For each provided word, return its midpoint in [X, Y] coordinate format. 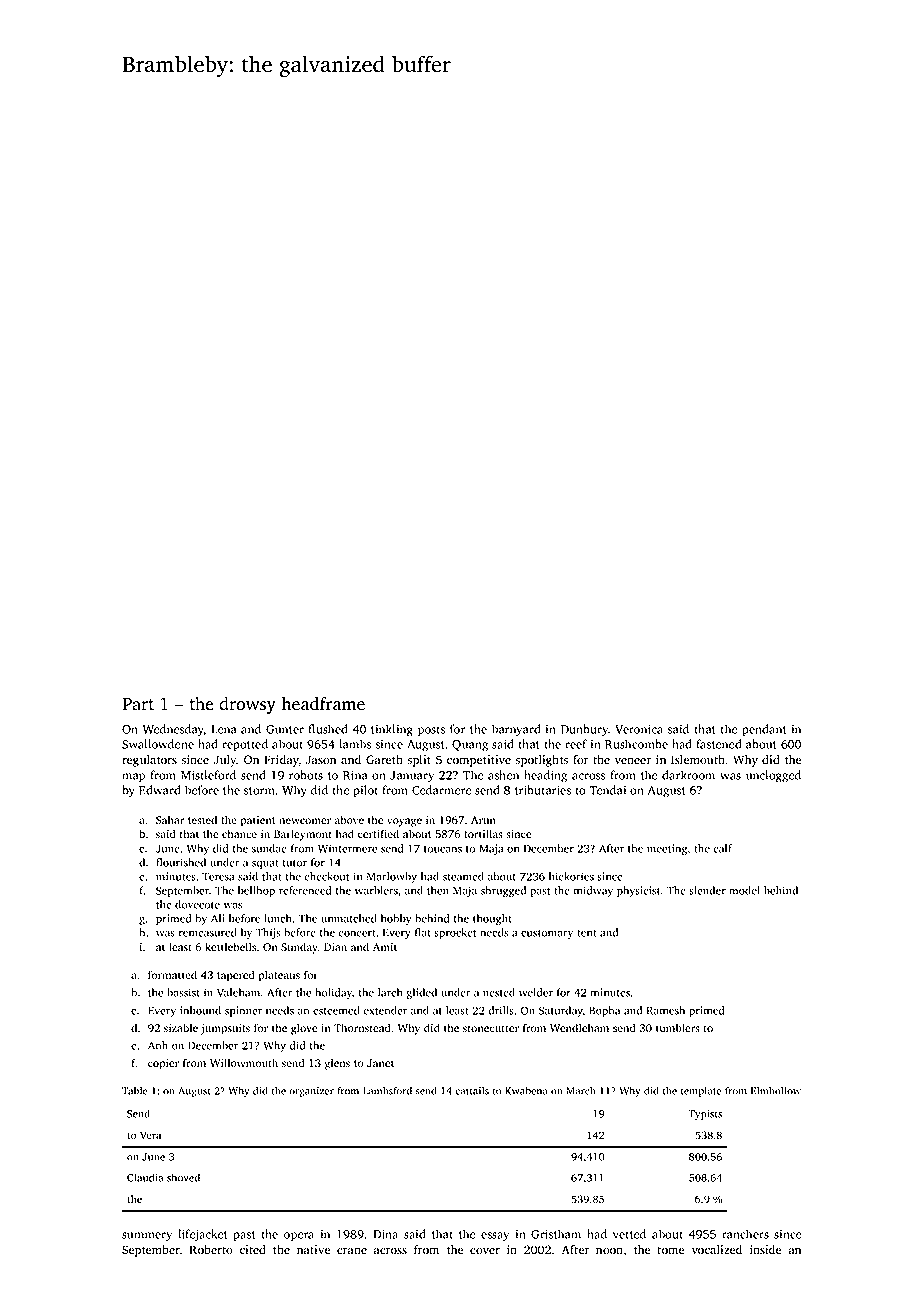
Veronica [639, 729]
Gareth [384, 760]
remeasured [208, 932]
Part [138, 704]
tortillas [483, 833]
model [744, 890]
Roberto [211, 1250]
